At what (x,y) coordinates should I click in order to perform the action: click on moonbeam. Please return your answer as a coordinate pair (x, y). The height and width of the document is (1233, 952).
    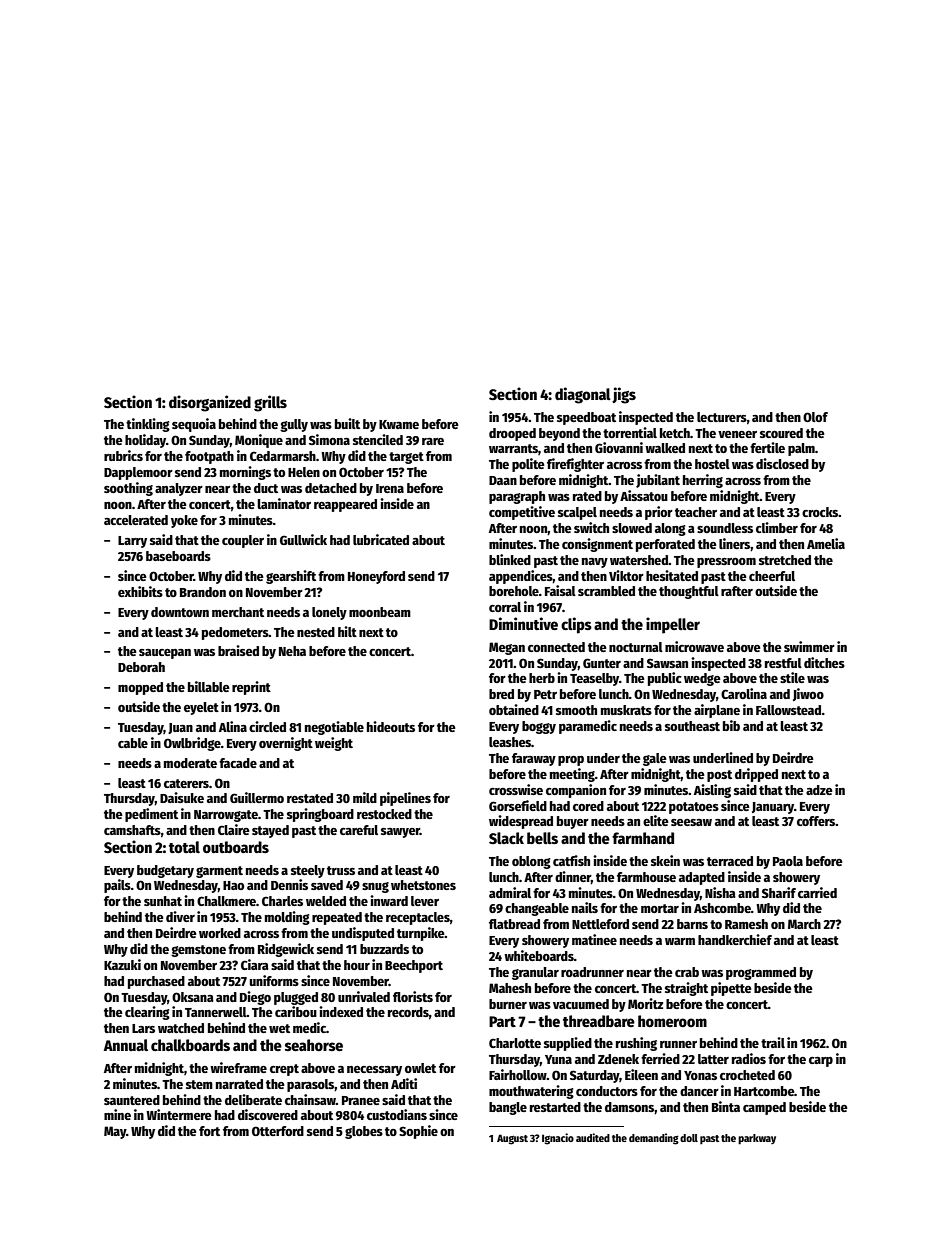
    Looking at the image, I should click on (380, 612).
